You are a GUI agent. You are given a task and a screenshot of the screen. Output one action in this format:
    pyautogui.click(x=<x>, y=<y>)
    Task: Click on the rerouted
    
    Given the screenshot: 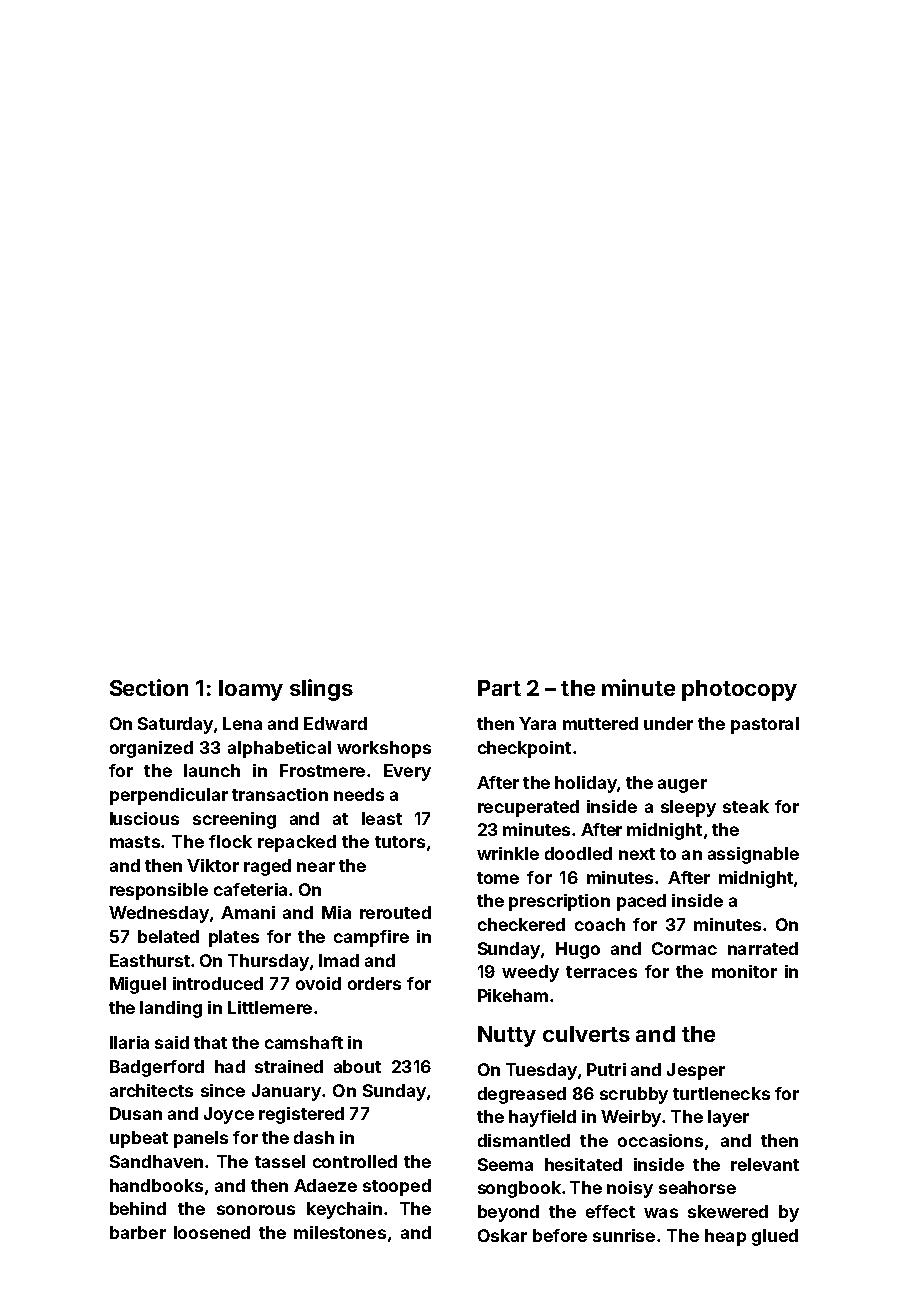 What is the action you would take?
    pyautogui.click(x=395, y=912)
